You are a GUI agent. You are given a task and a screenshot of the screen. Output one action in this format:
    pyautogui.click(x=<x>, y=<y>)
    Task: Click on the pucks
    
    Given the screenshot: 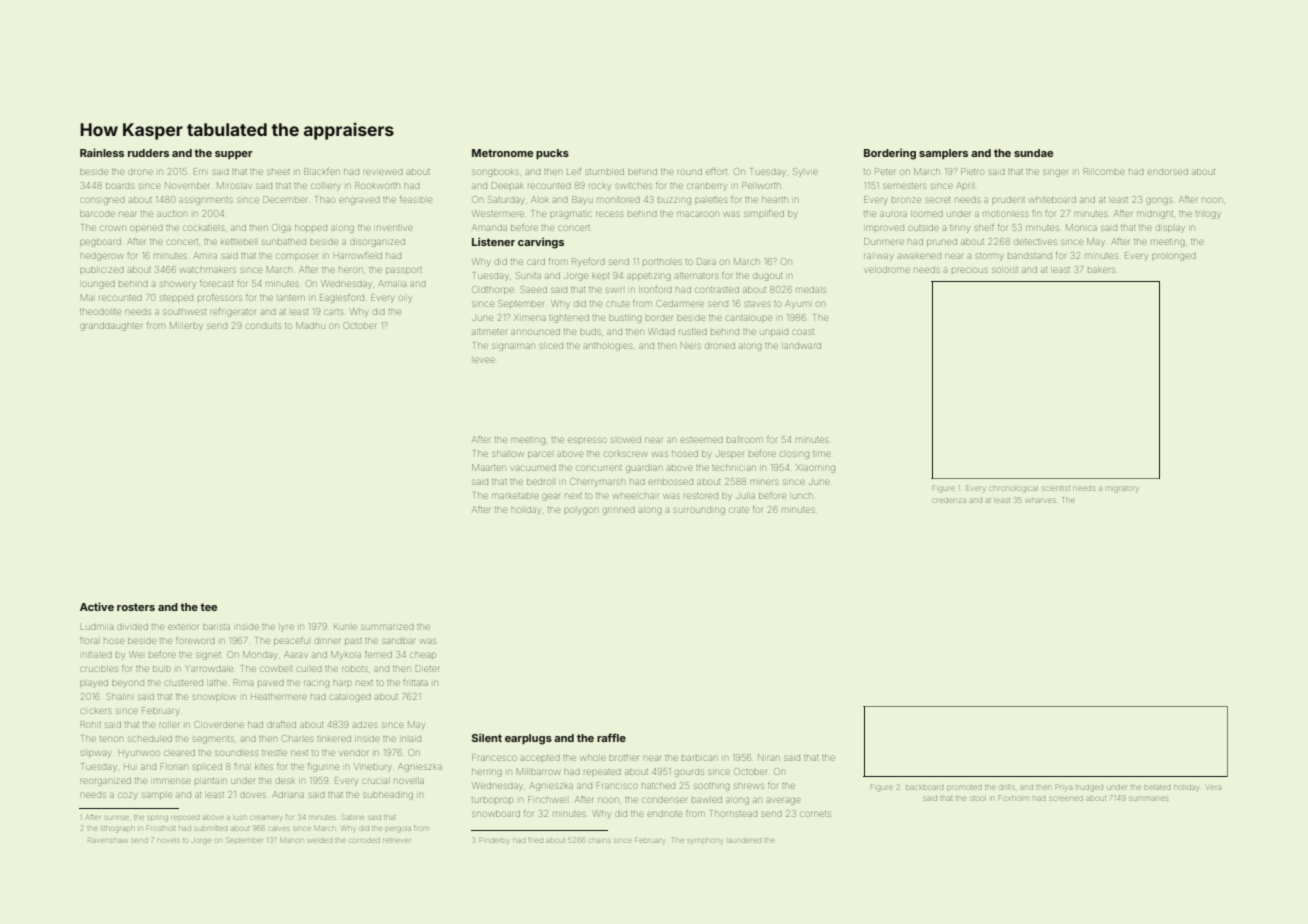 What is the action you would take?
    pyautogui.click(x=552, y=154)
